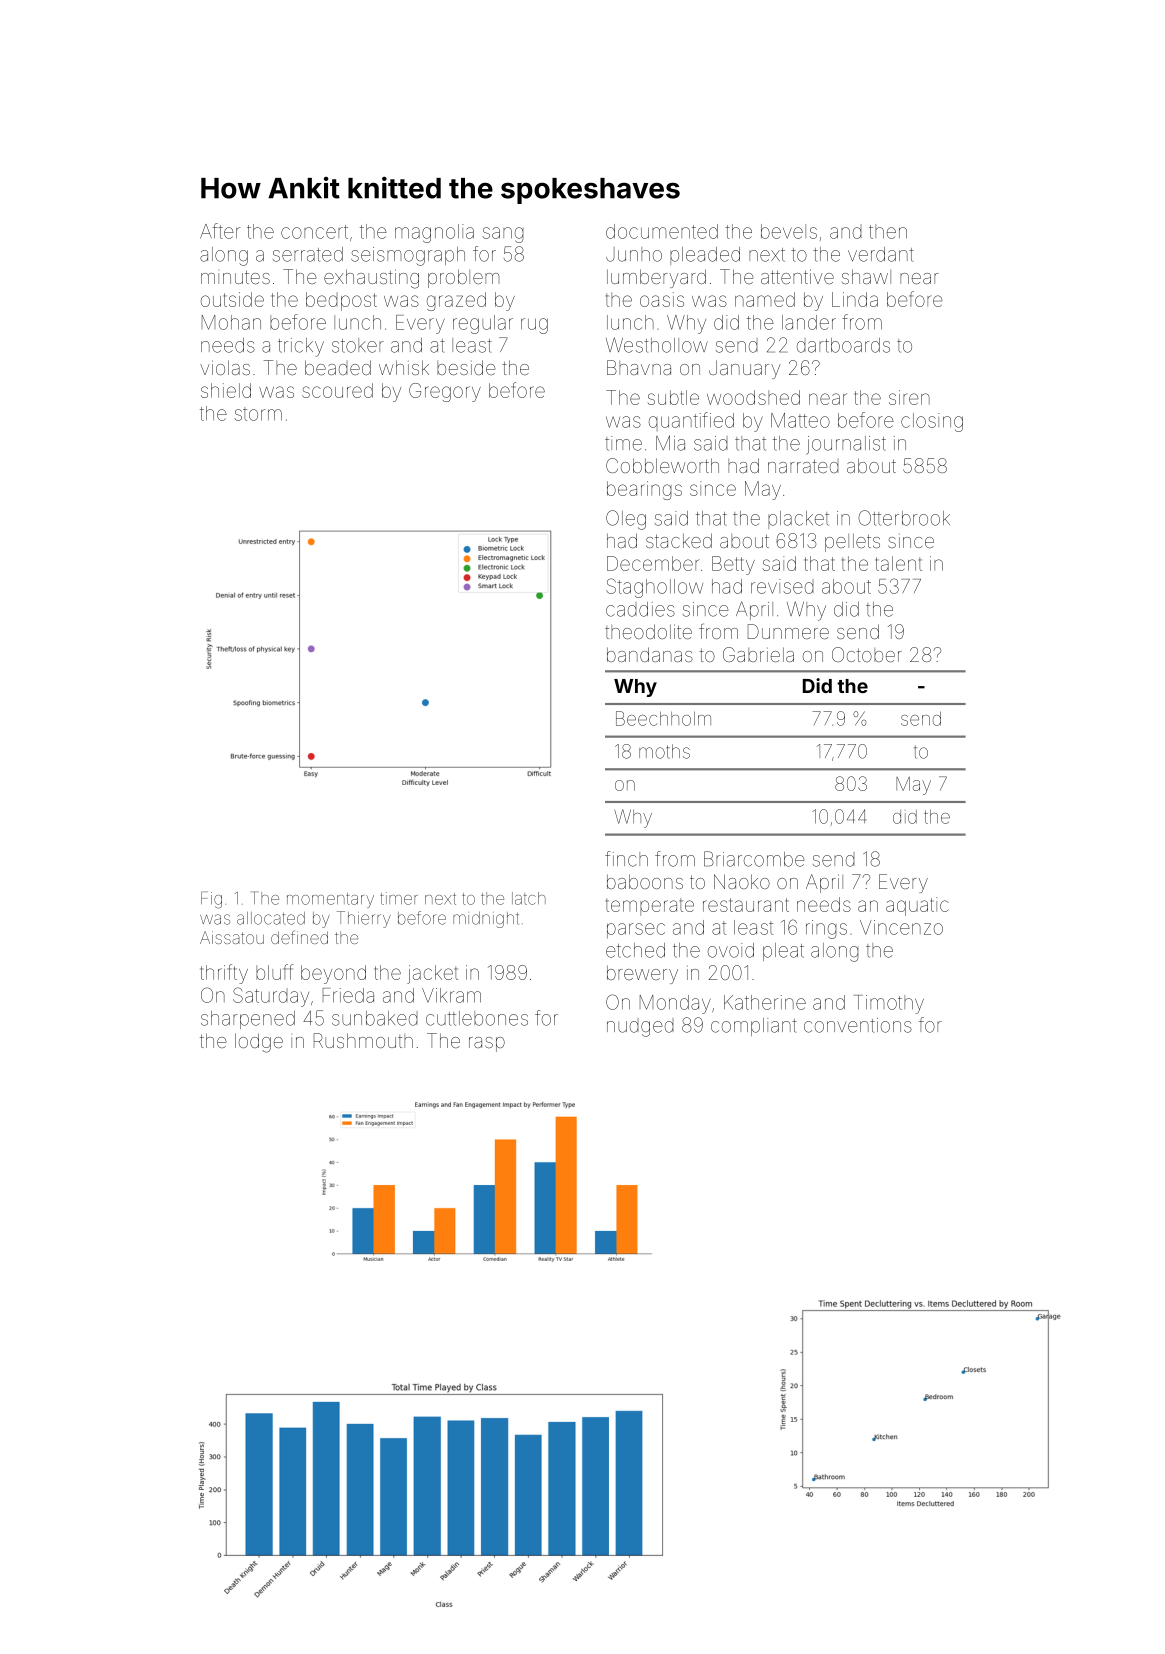 The image size is (1165, 1654). What do you see at coordinates (640, 1027) in the screenshot?
I see `nudged` at bounding box center [640, 1027].
